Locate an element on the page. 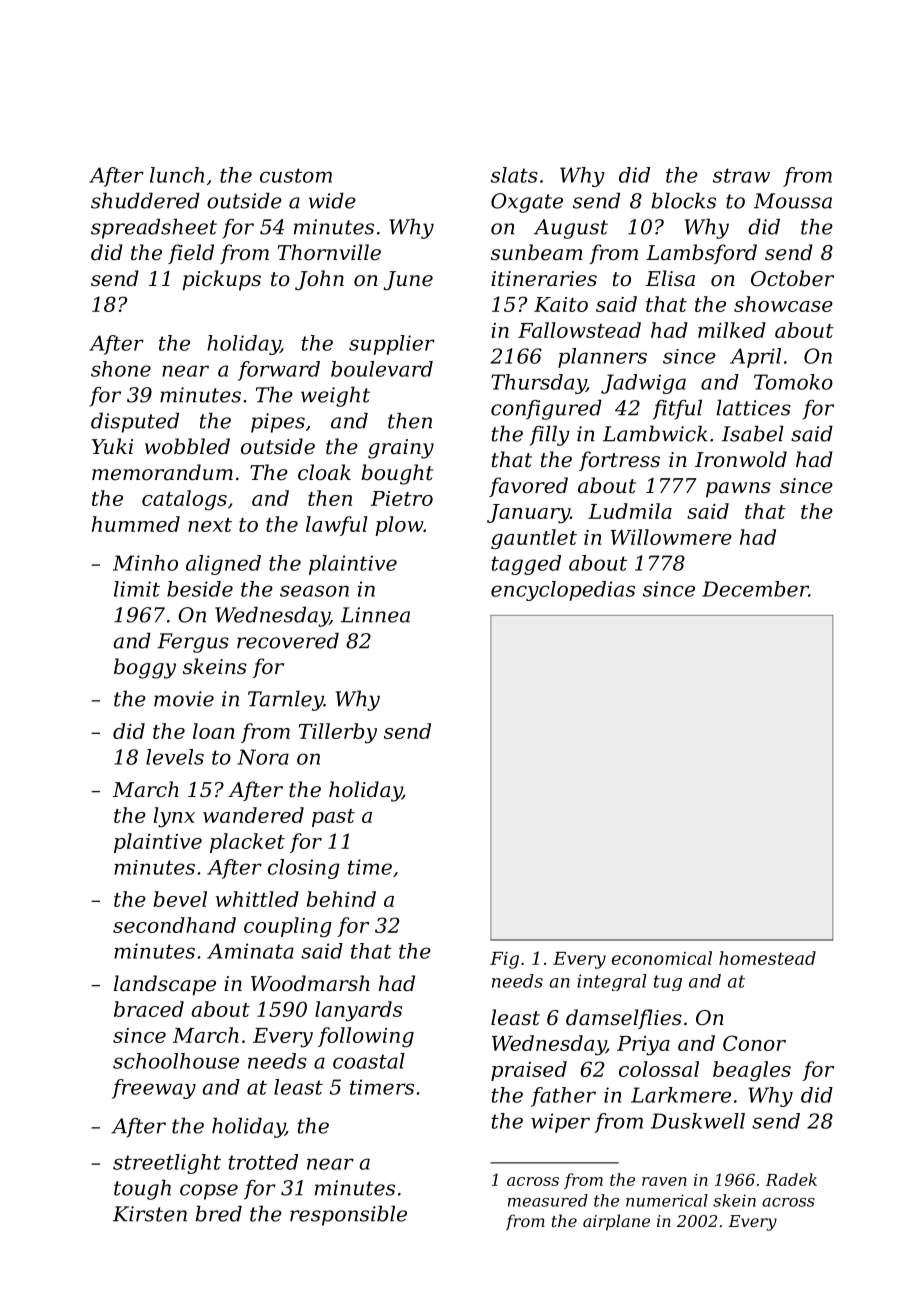 Image resolution: width=924 pixels, height=1311 pixels. homestead is located at coordinates (767, 958).
